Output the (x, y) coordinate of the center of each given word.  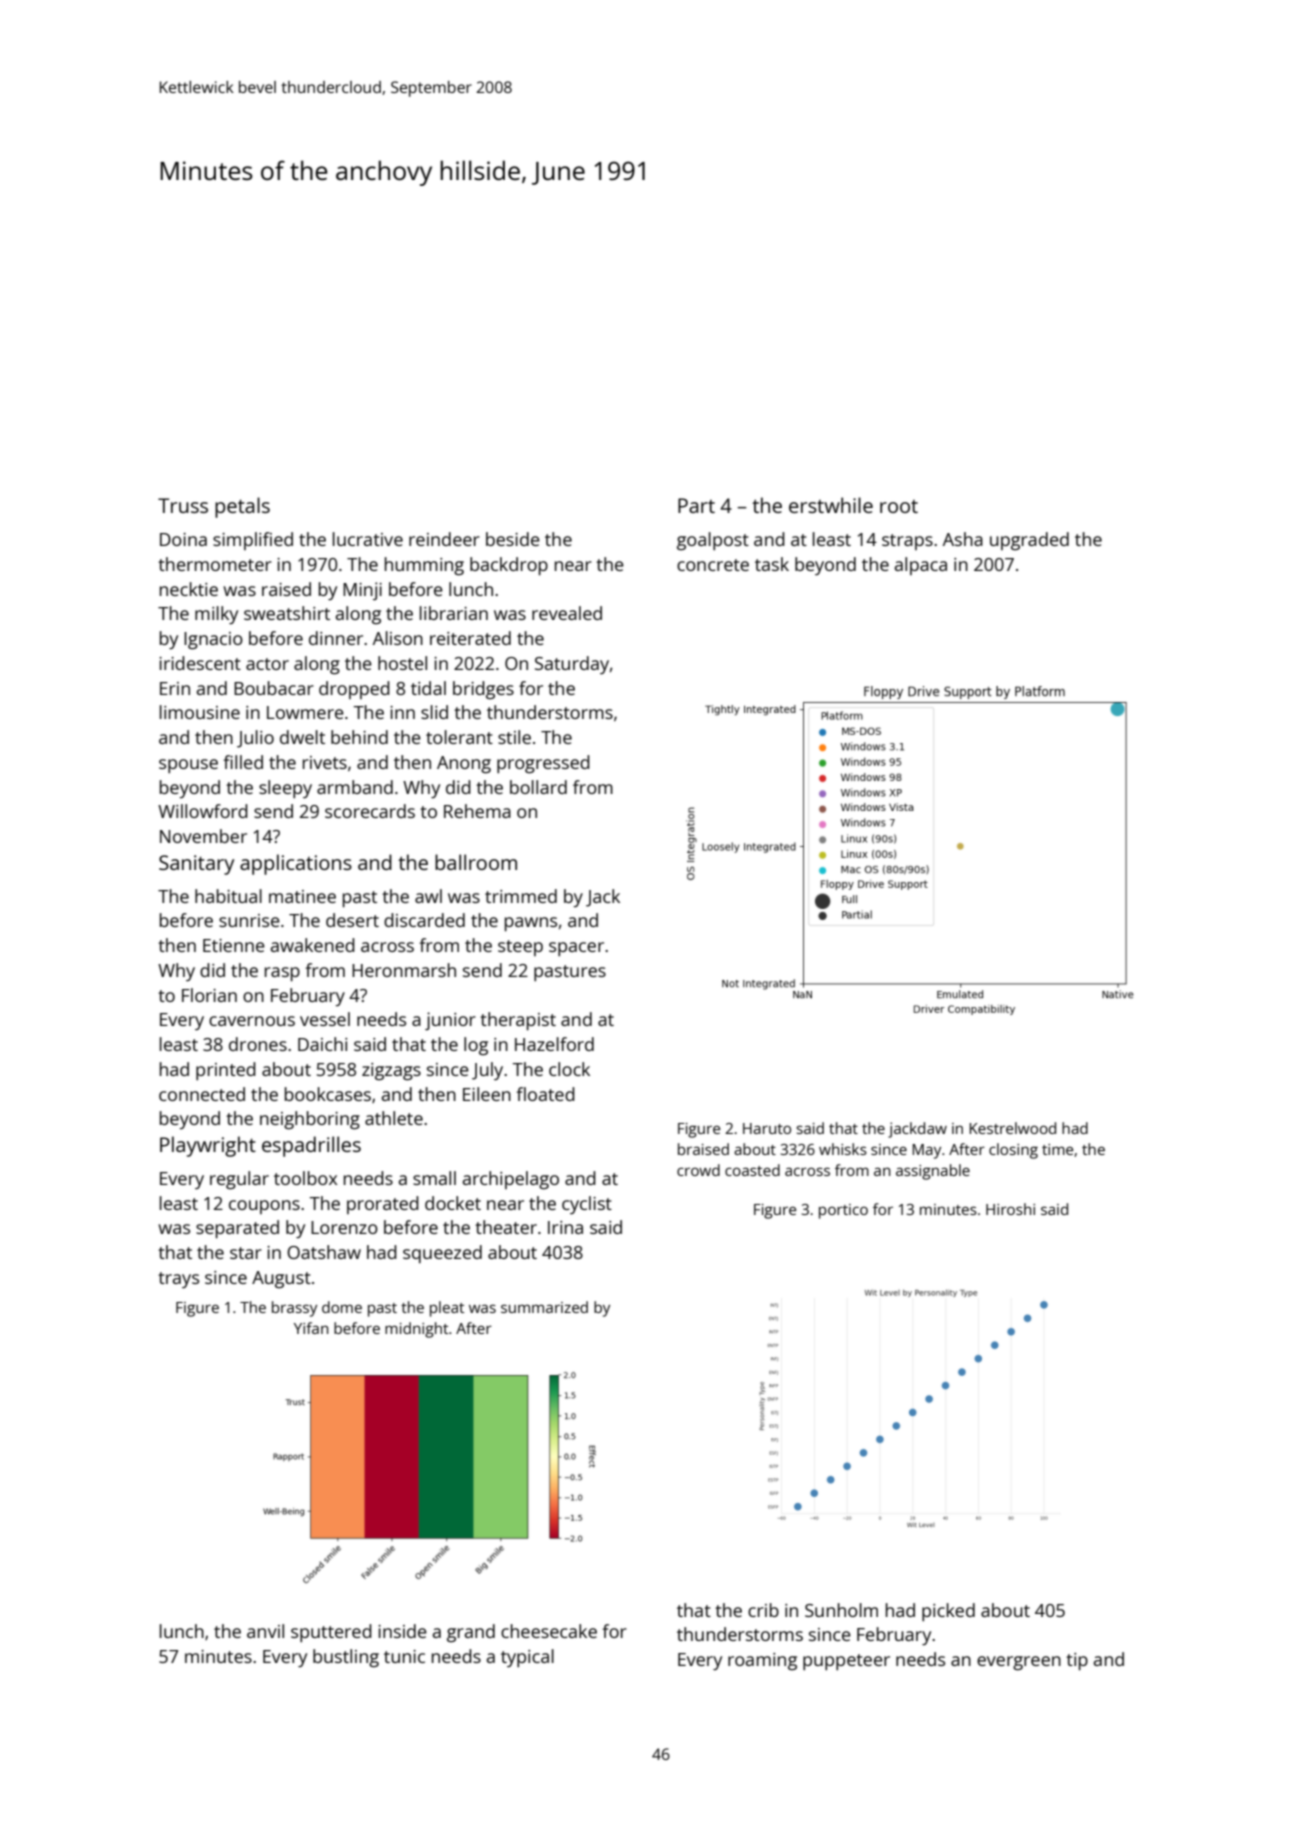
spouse (188, 766)
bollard (538, 787)
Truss (183, 505)
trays (178, 1280)
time (1057, 1149)
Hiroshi (1010, 1209)
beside (513, 539)
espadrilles (311, 1146)
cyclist (587, 1205)
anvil (265, 1631)
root (899, 506)
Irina (565, 1227)
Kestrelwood (1012, 1128)
